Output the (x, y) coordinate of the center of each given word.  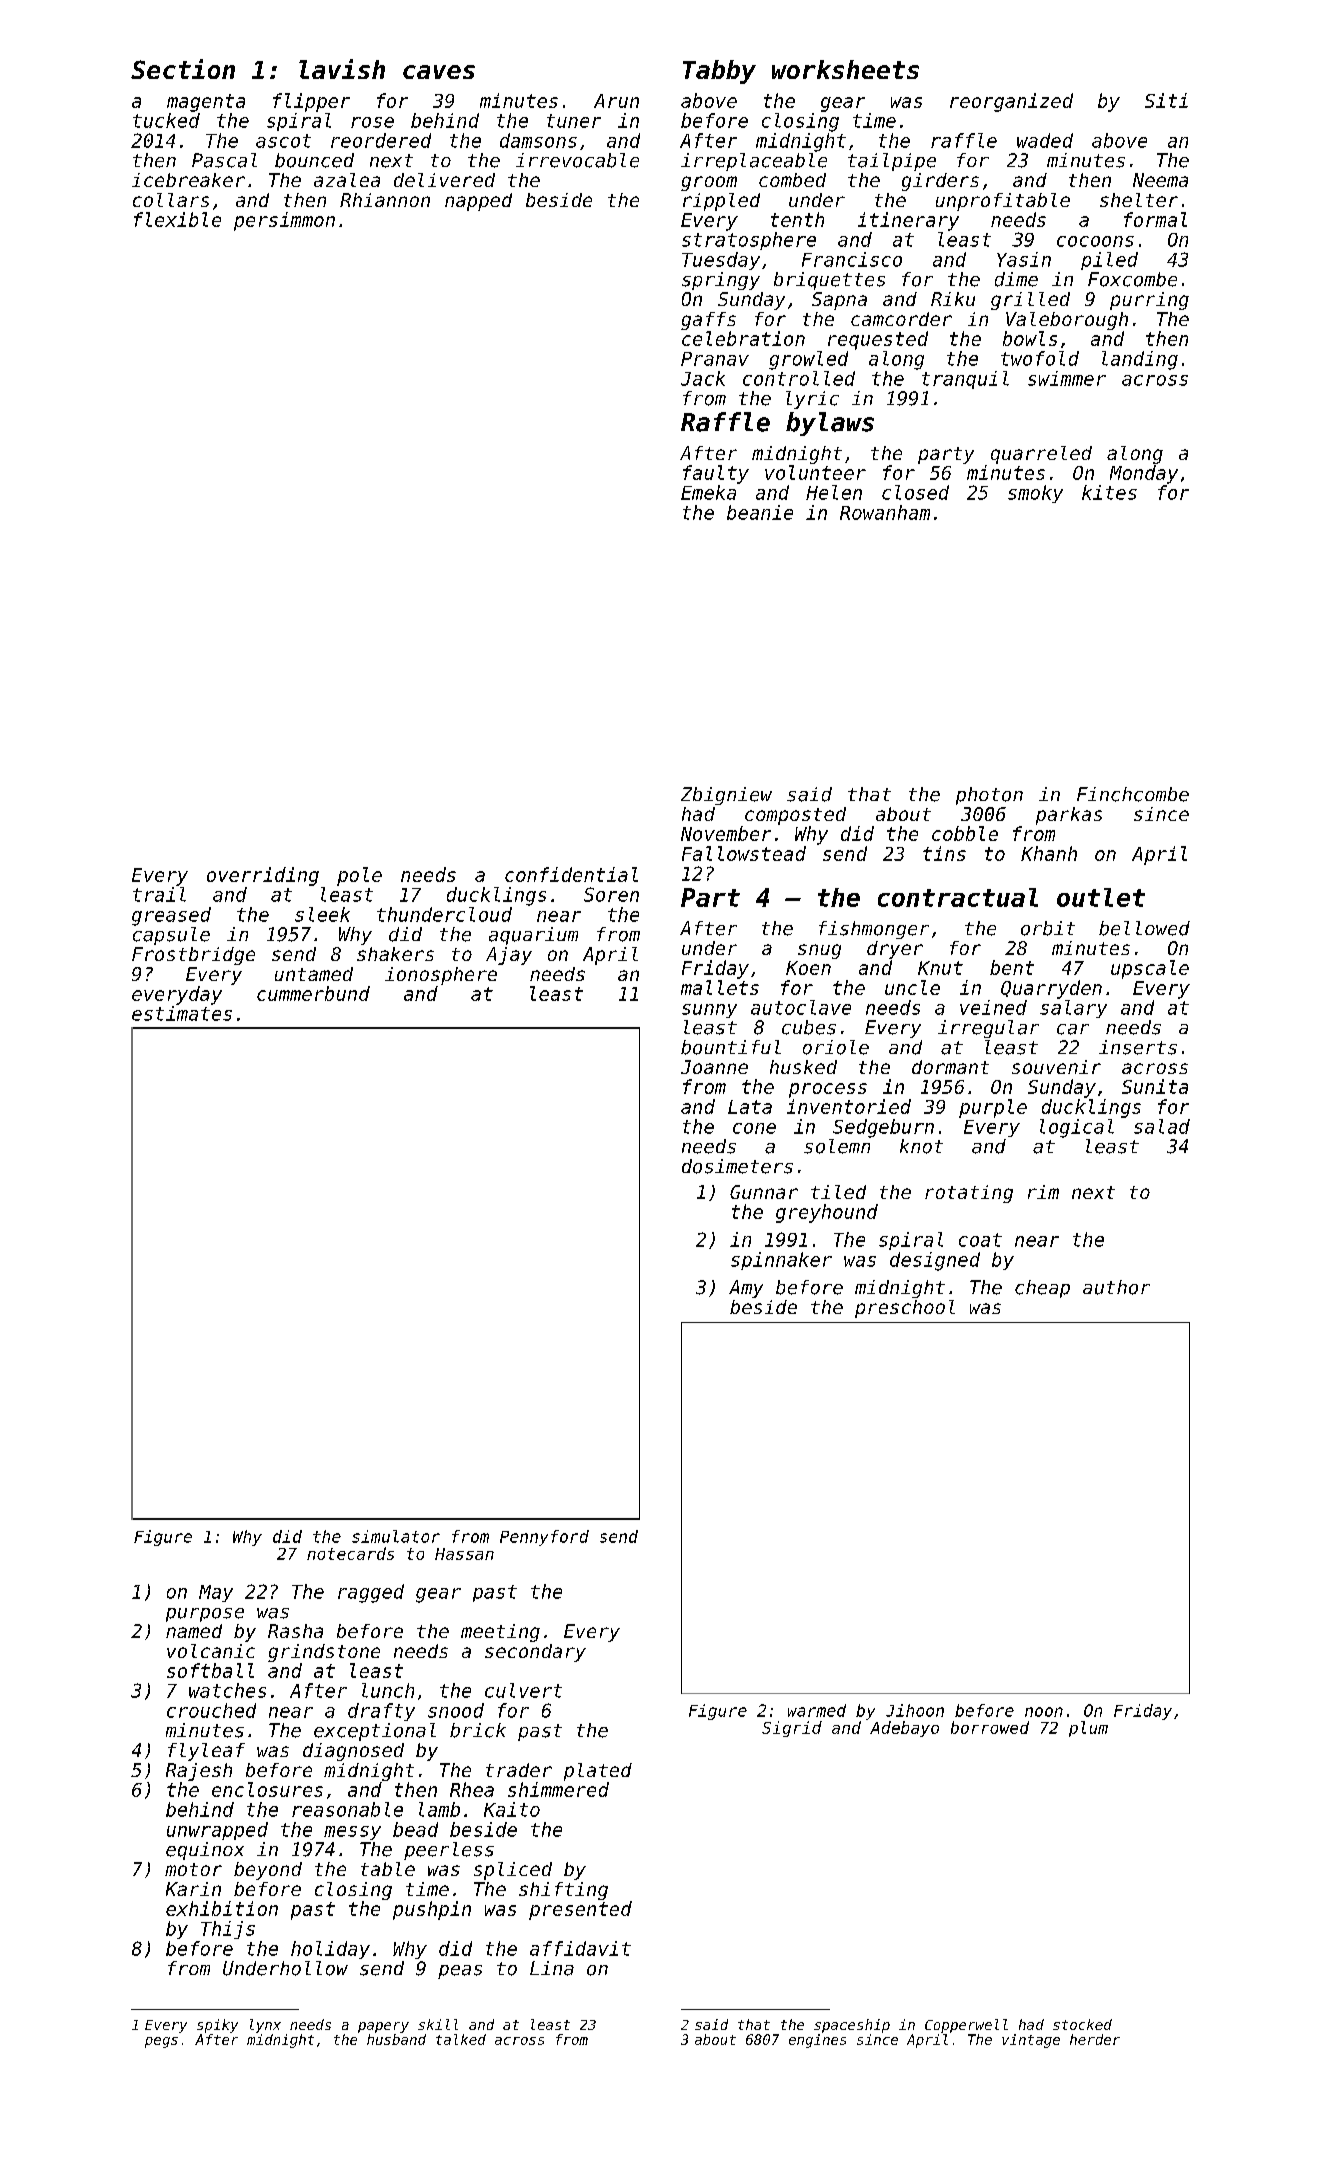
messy (352, 1833)
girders (940, 182)
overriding (263, 876)
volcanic (211, 1651)
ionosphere (441, 976)
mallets (720, 987)
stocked (1082, 2024)
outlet (1101, 897)
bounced (314, 160)
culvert (523, 1690)
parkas (1069, 816)
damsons (538, 140)
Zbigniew (726, 796)
